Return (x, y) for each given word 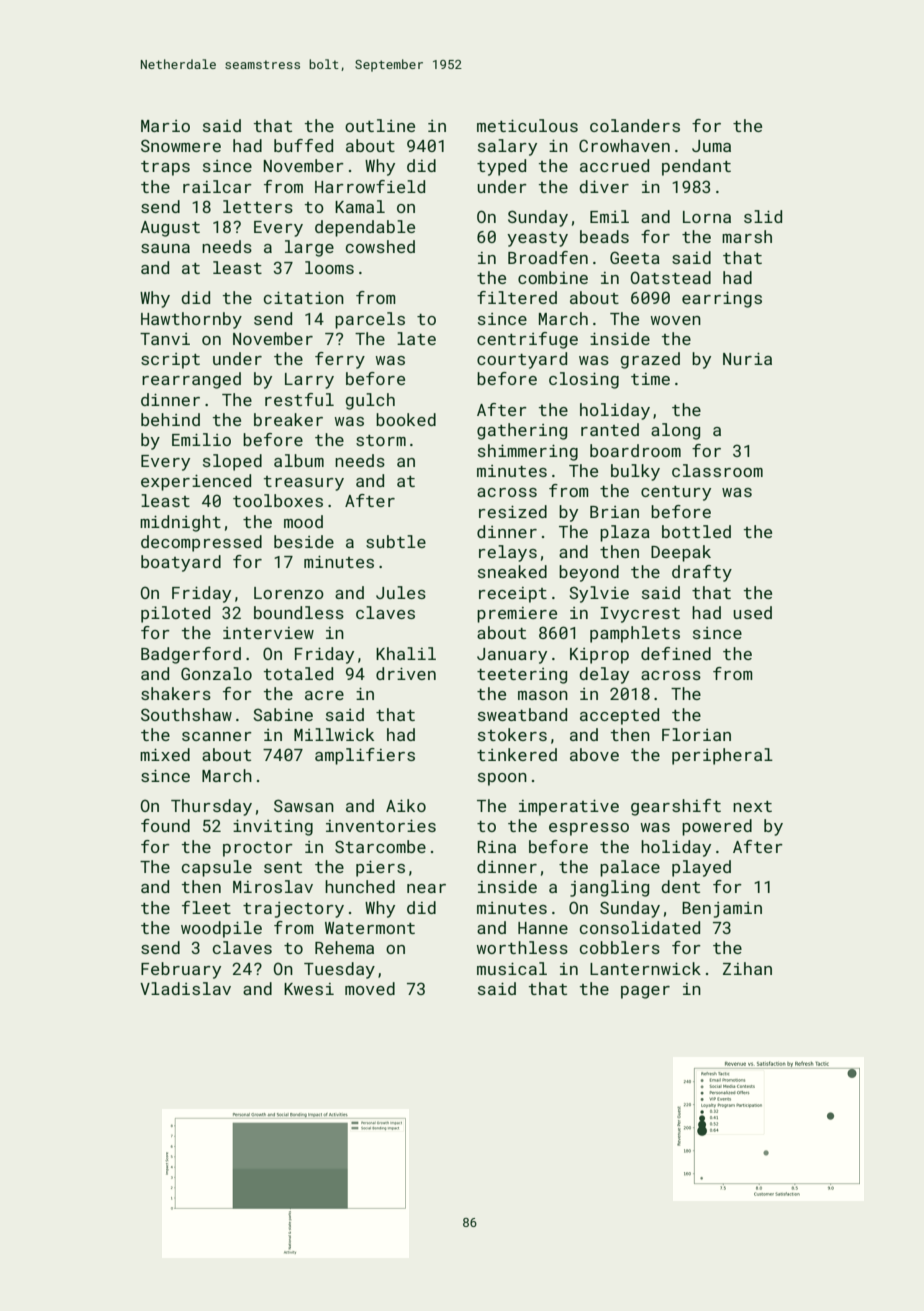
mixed (165, 754)
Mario (165, 126)
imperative (569, 808)
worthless (522, 947)
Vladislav (185, 988)
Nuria (747, 359)
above (594, 754)
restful (299, 399)
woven (676, 320)
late (416, 338)
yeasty (537, 239)
